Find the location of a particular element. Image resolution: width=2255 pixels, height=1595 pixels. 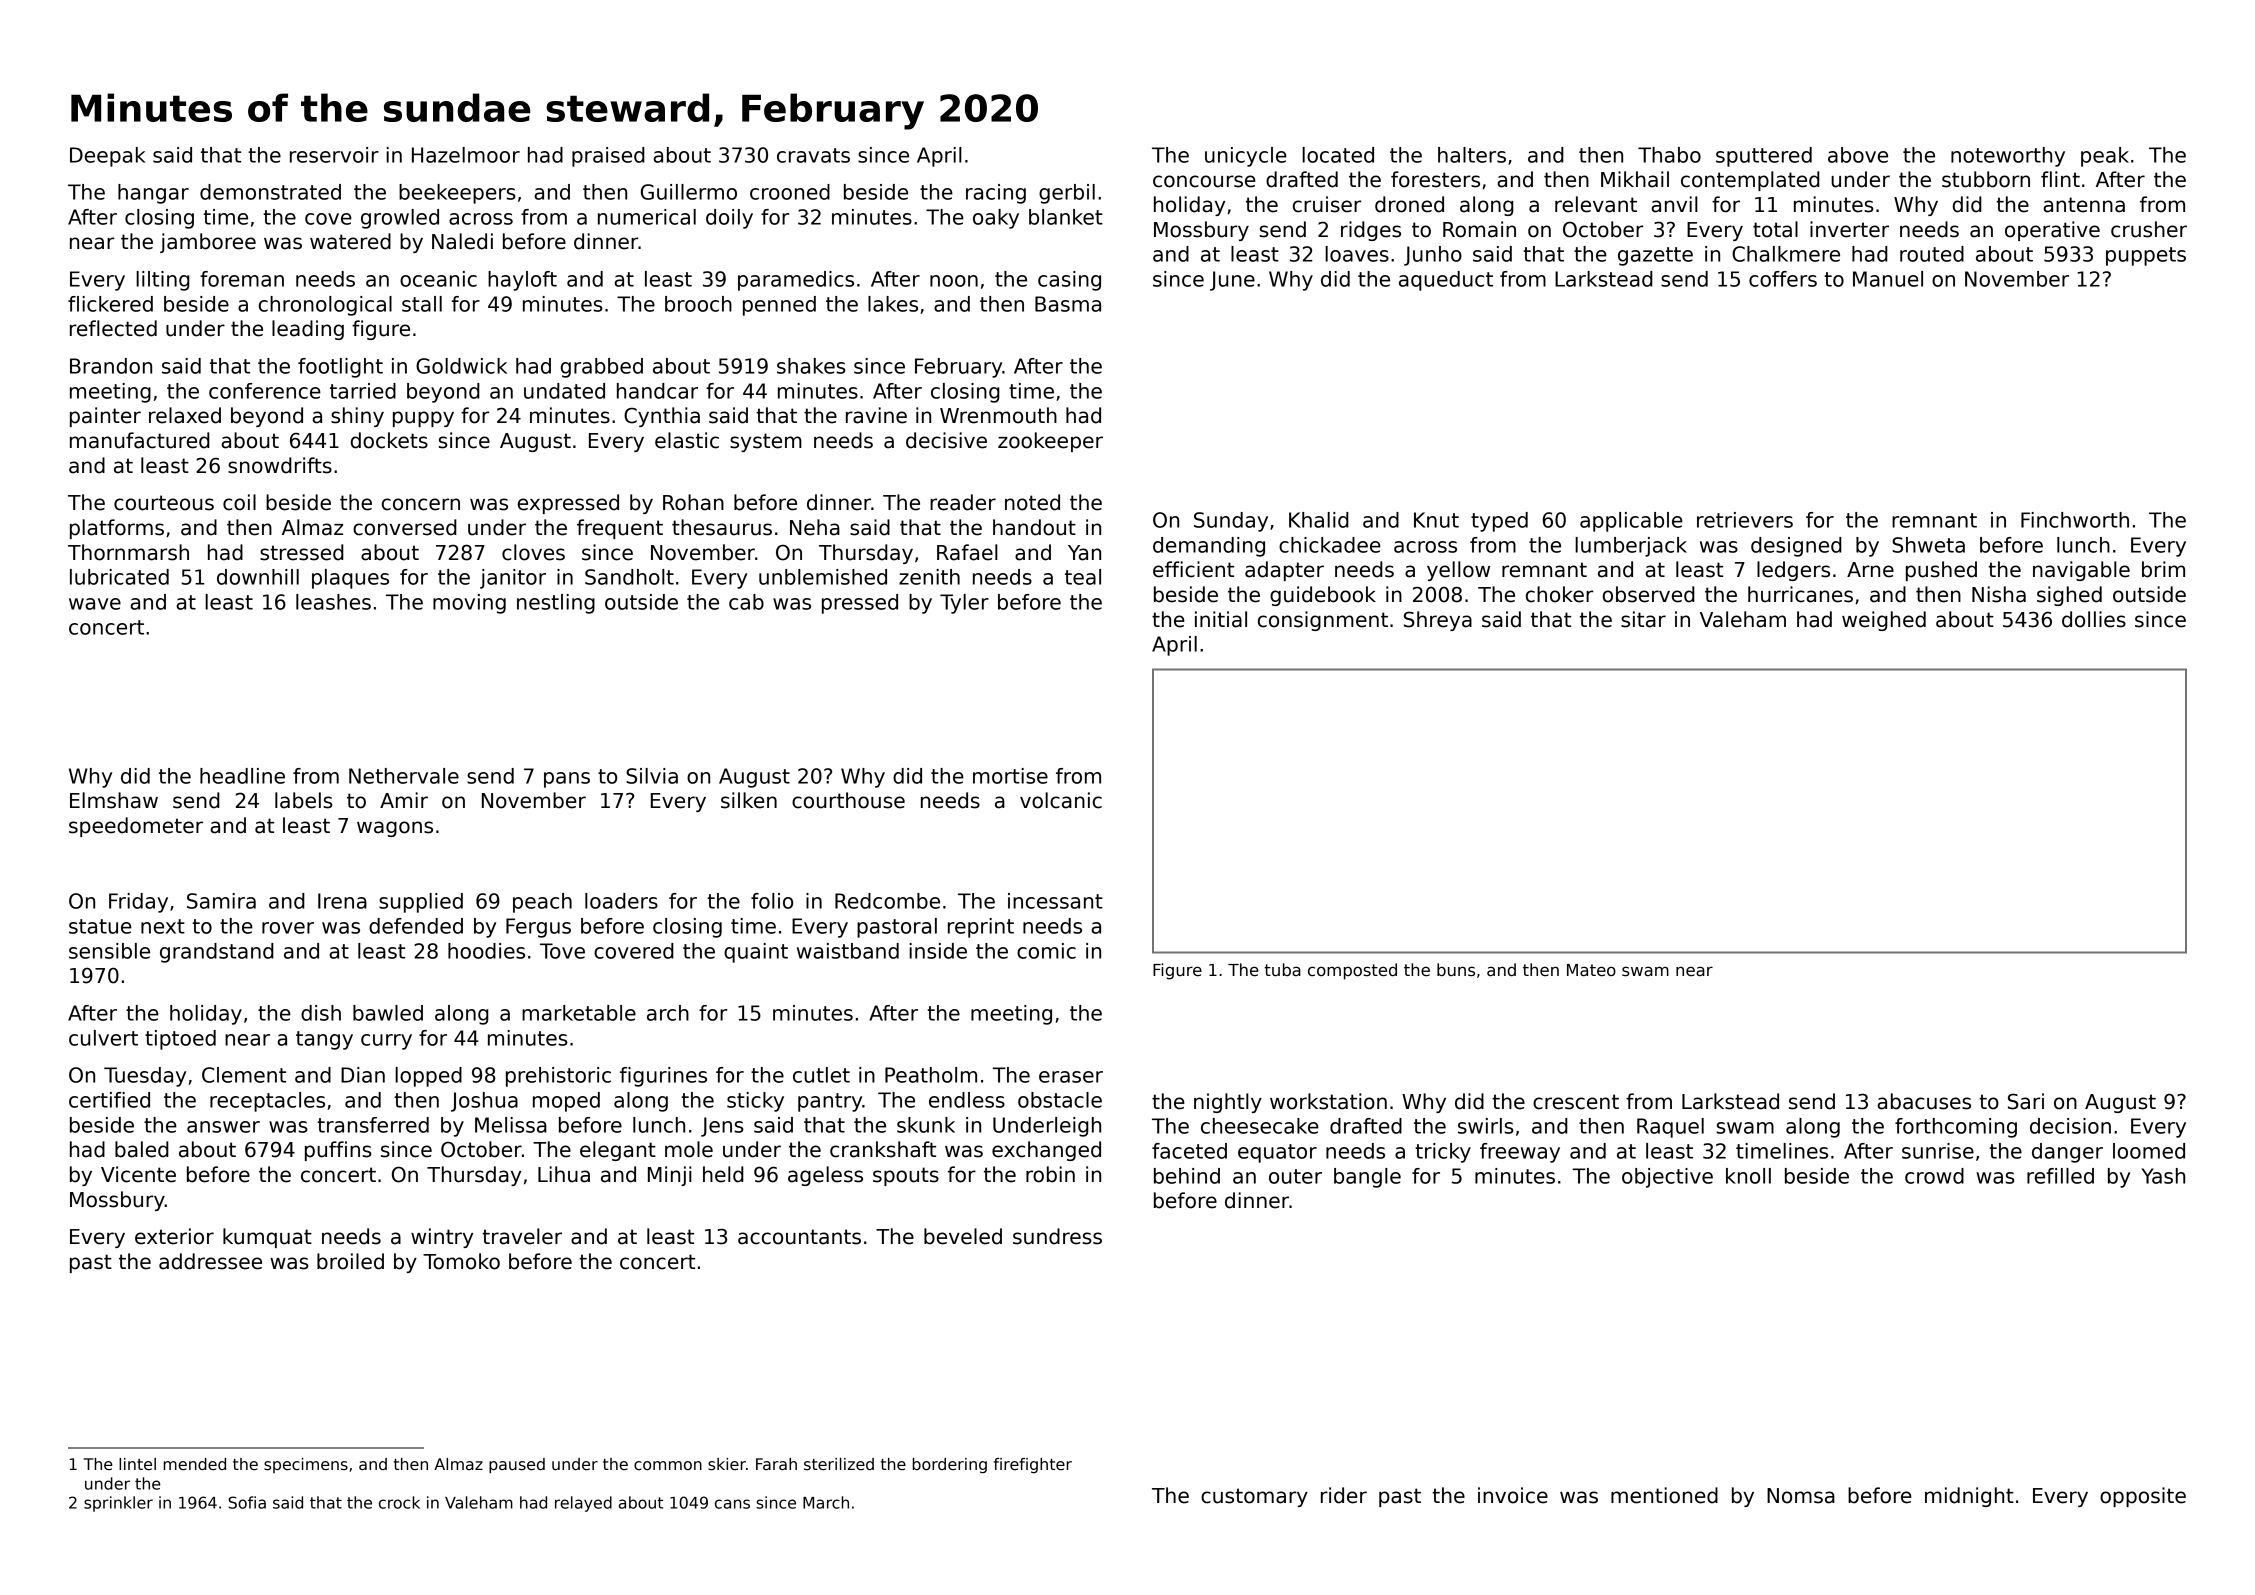

mentioned is located at coordinates (1664, 1495).
